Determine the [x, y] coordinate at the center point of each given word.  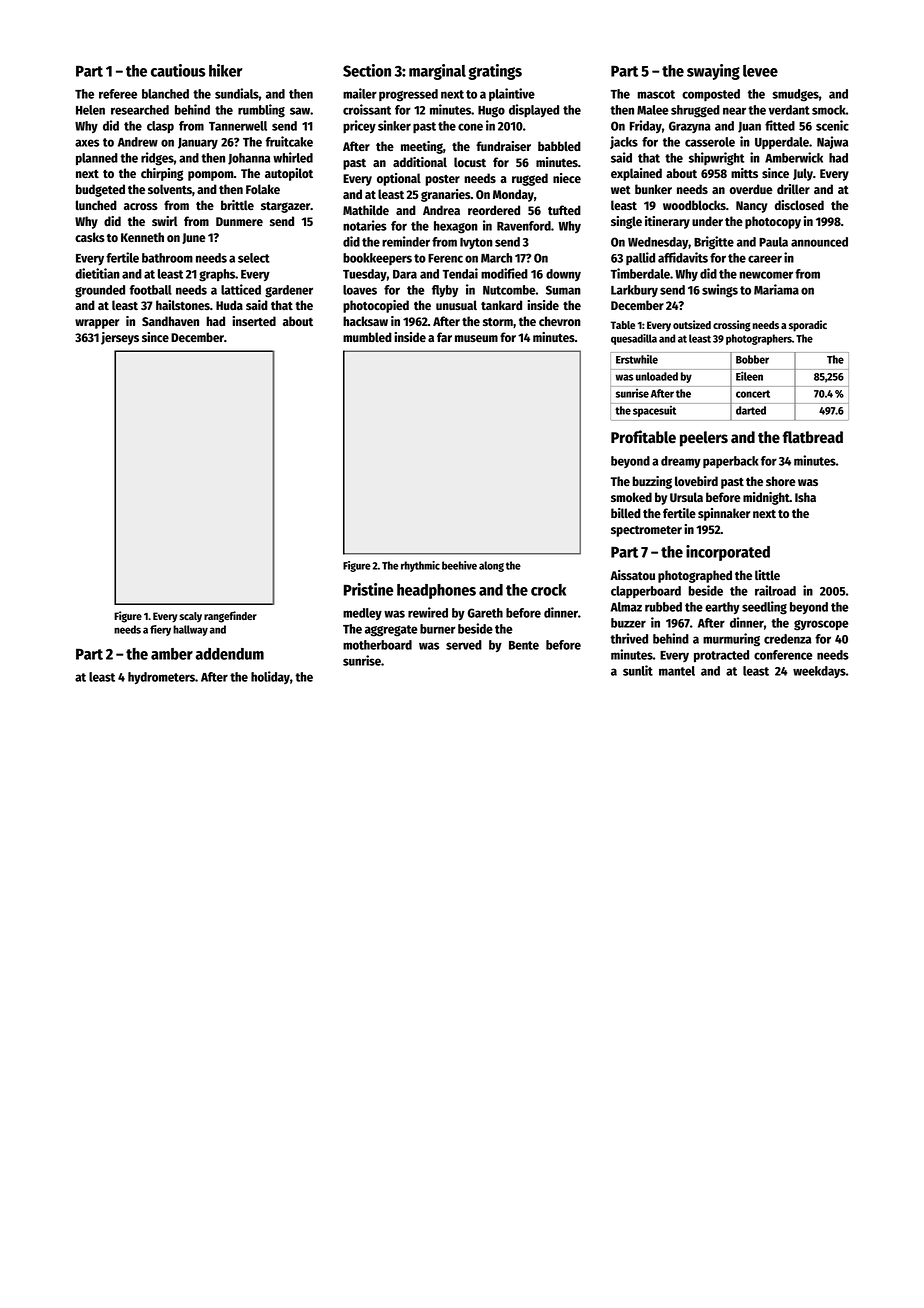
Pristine [368, 589]
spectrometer [646, 531]
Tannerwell [238, 126]
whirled [293, 157]
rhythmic [420, 566]
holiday [270, 677]
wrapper [97, 324]
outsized [692, 324]
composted [711, 95]
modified [504, 273]
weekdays [819, 672]
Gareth [485, 613]
